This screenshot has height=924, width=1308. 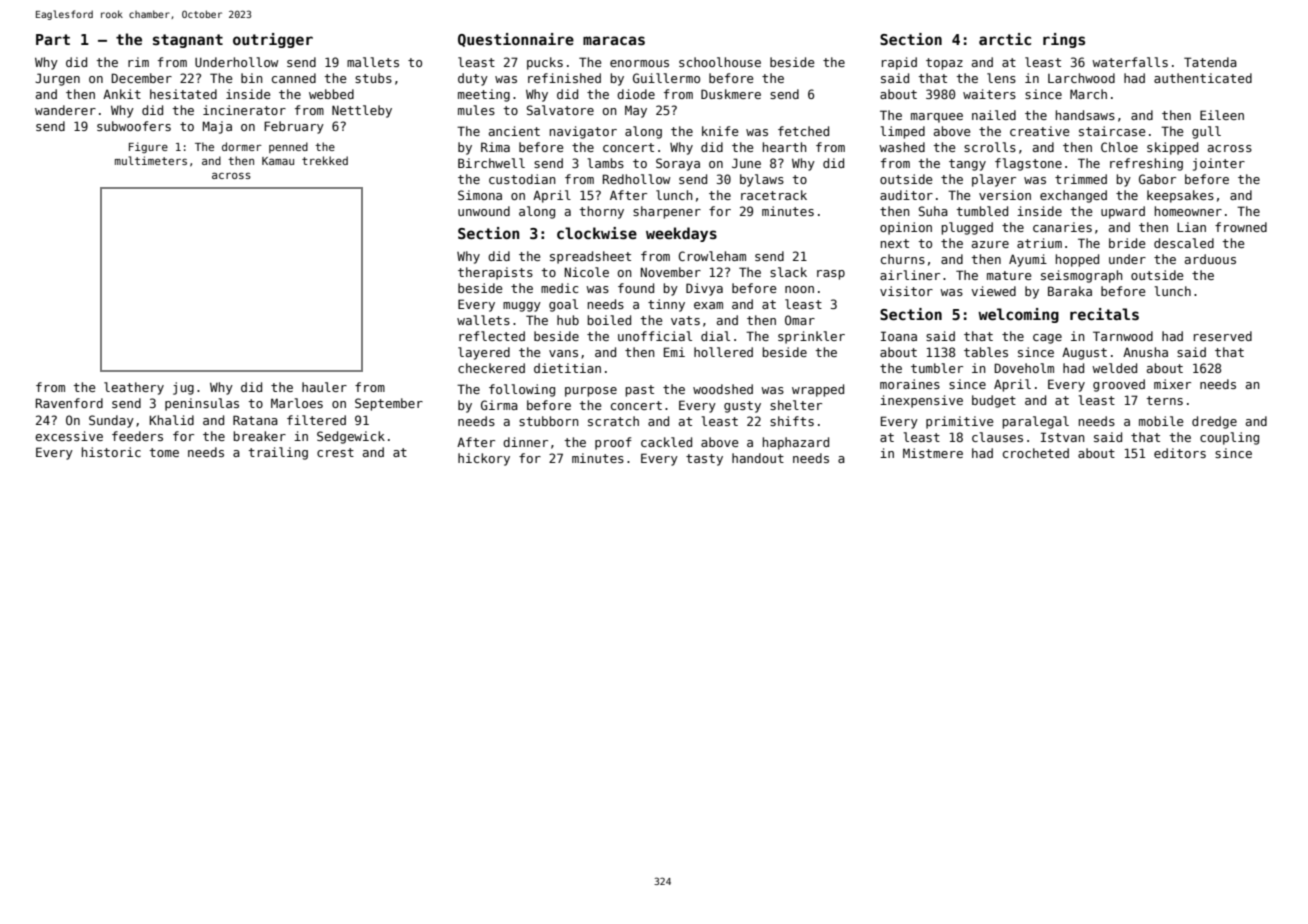 I want to click on Emi, so click(x=674, y=352).
